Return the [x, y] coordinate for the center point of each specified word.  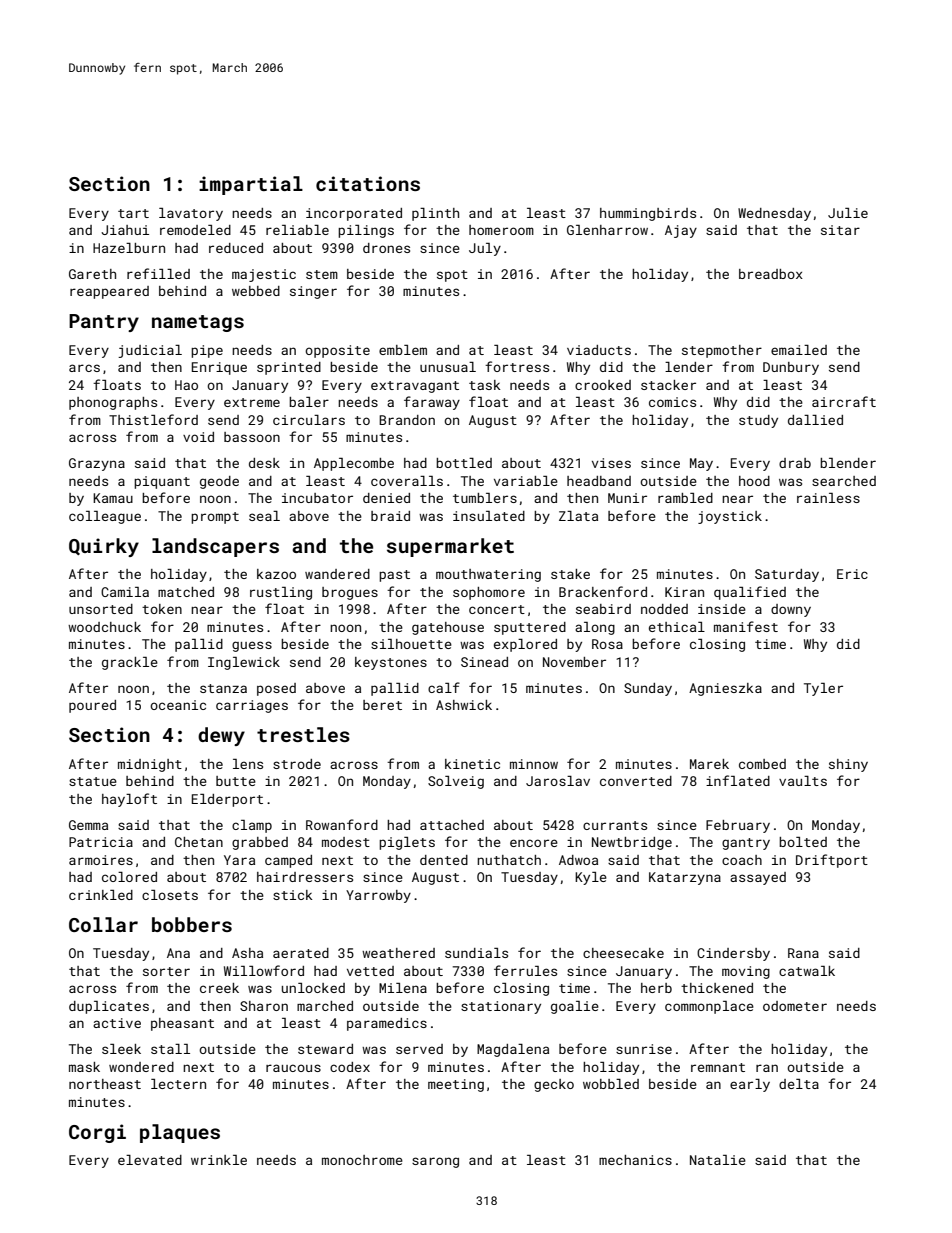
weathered [398, 953]
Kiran [684, 592]
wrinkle [219, 1160]
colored [129, 877]
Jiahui [125, 230]
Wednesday [774, 214]
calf [444, 687]
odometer [795, 1006]
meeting [456, 1085]
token [162, 609]
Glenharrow [607, 230]
